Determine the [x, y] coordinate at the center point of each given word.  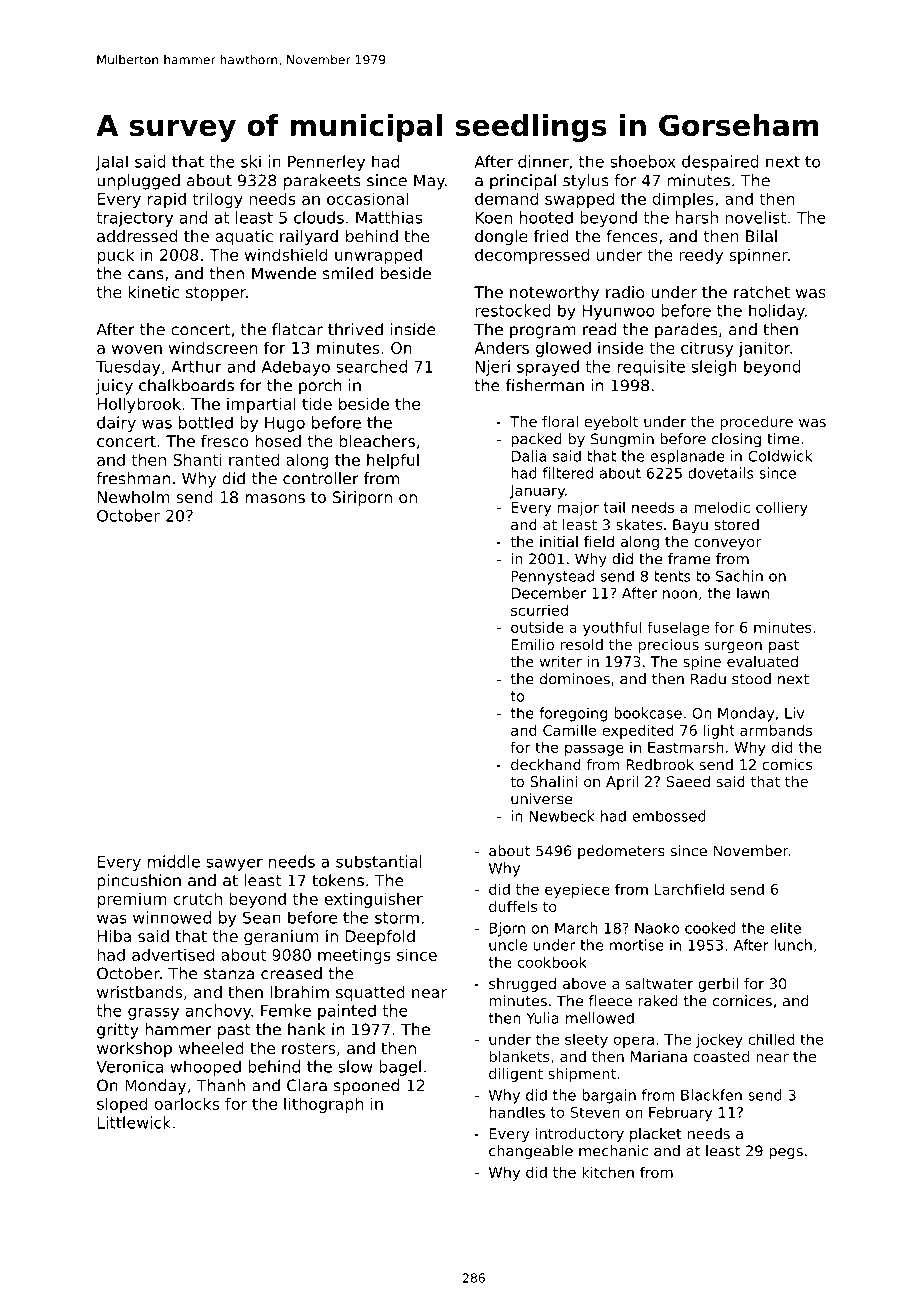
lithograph [323, 1105]
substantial [379, 861]
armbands [776, 730]
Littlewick [134, 1122]
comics [787, 764]
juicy [114, 387]
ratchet [762, 292]
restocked [513, 310]
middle [174, 861]
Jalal [111, 163]
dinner [543, 161]
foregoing [573, 714]
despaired [720, 163]
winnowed [172, 917]
